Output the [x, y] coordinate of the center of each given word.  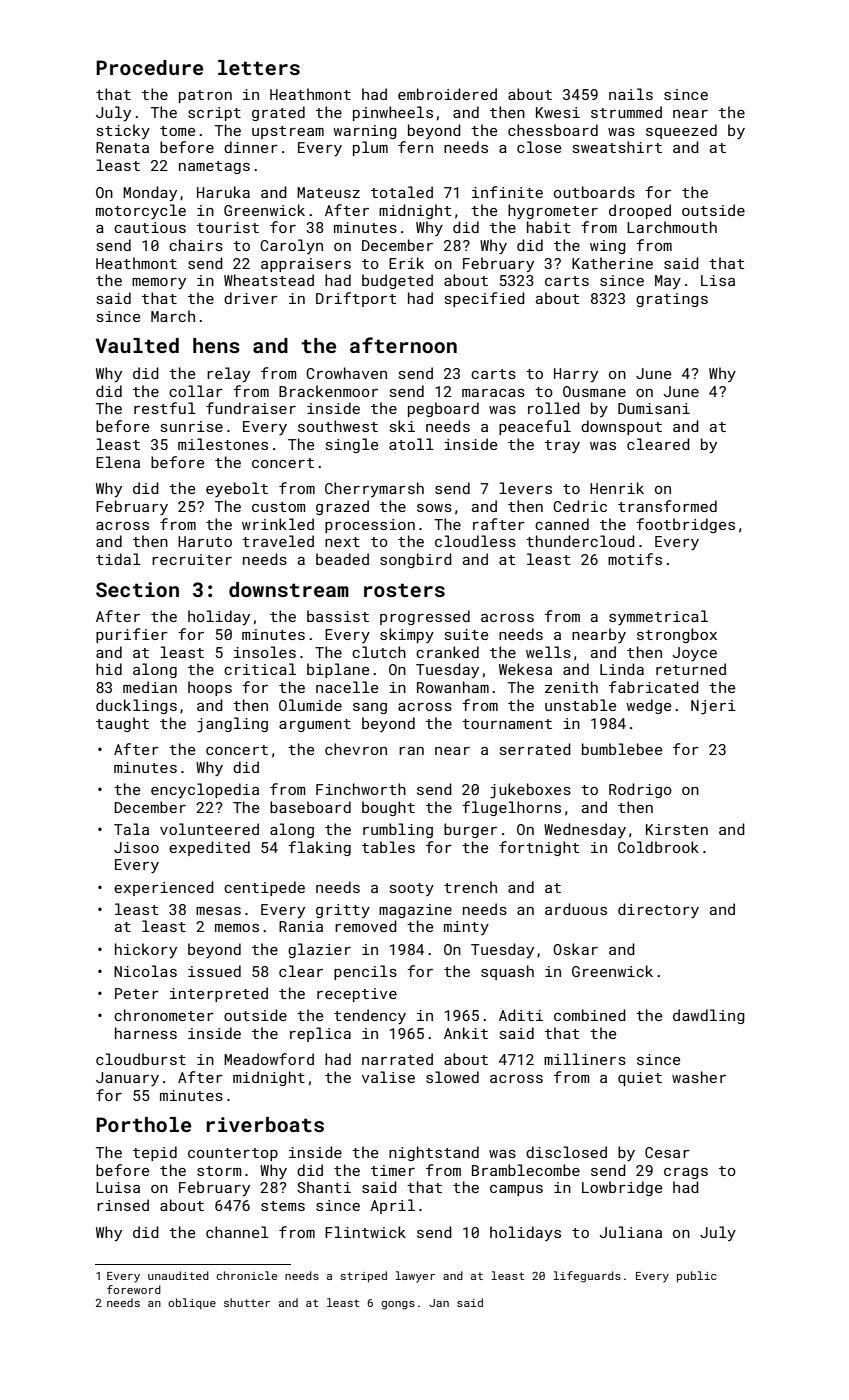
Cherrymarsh [374, 489]
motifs [635, 559]
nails [631, 94]
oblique [192, 1304]
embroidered [447, 94]
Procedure [149, 67]
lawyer [415, 1277]
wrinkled [278, 524]
